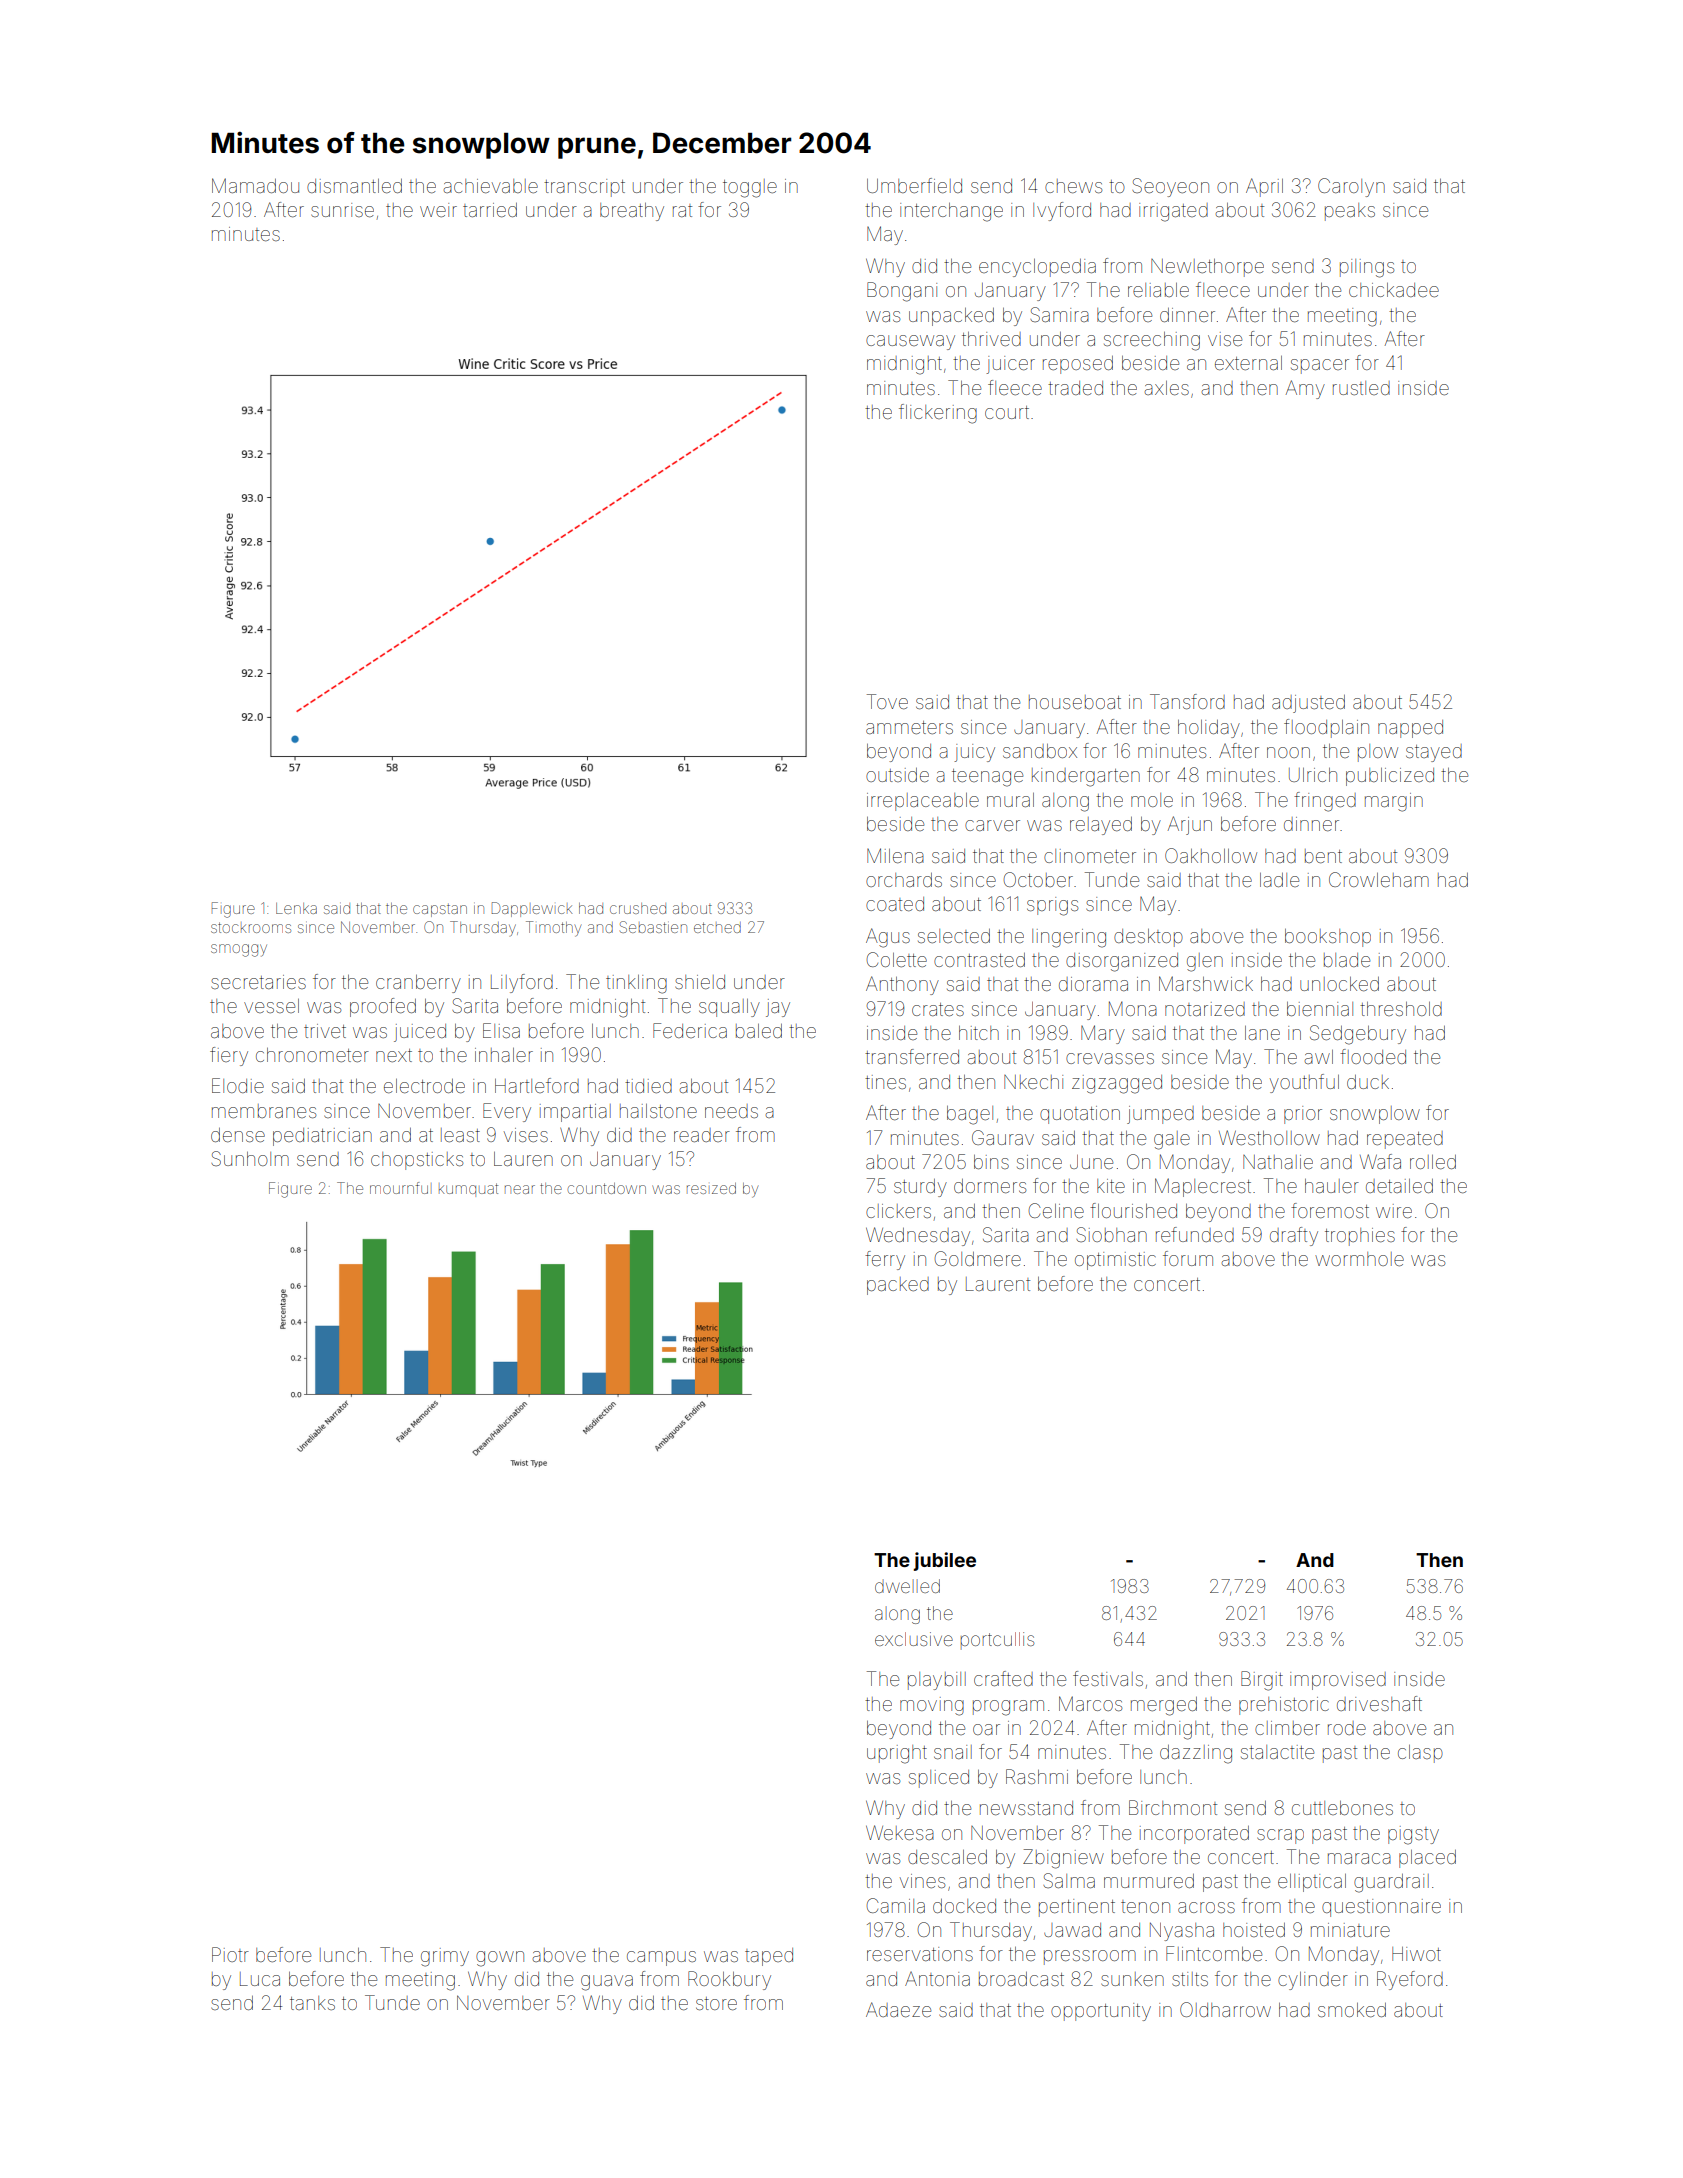 This page has height=2178, width=1683. I want to click on wormhole, so click(1359, 1259).
